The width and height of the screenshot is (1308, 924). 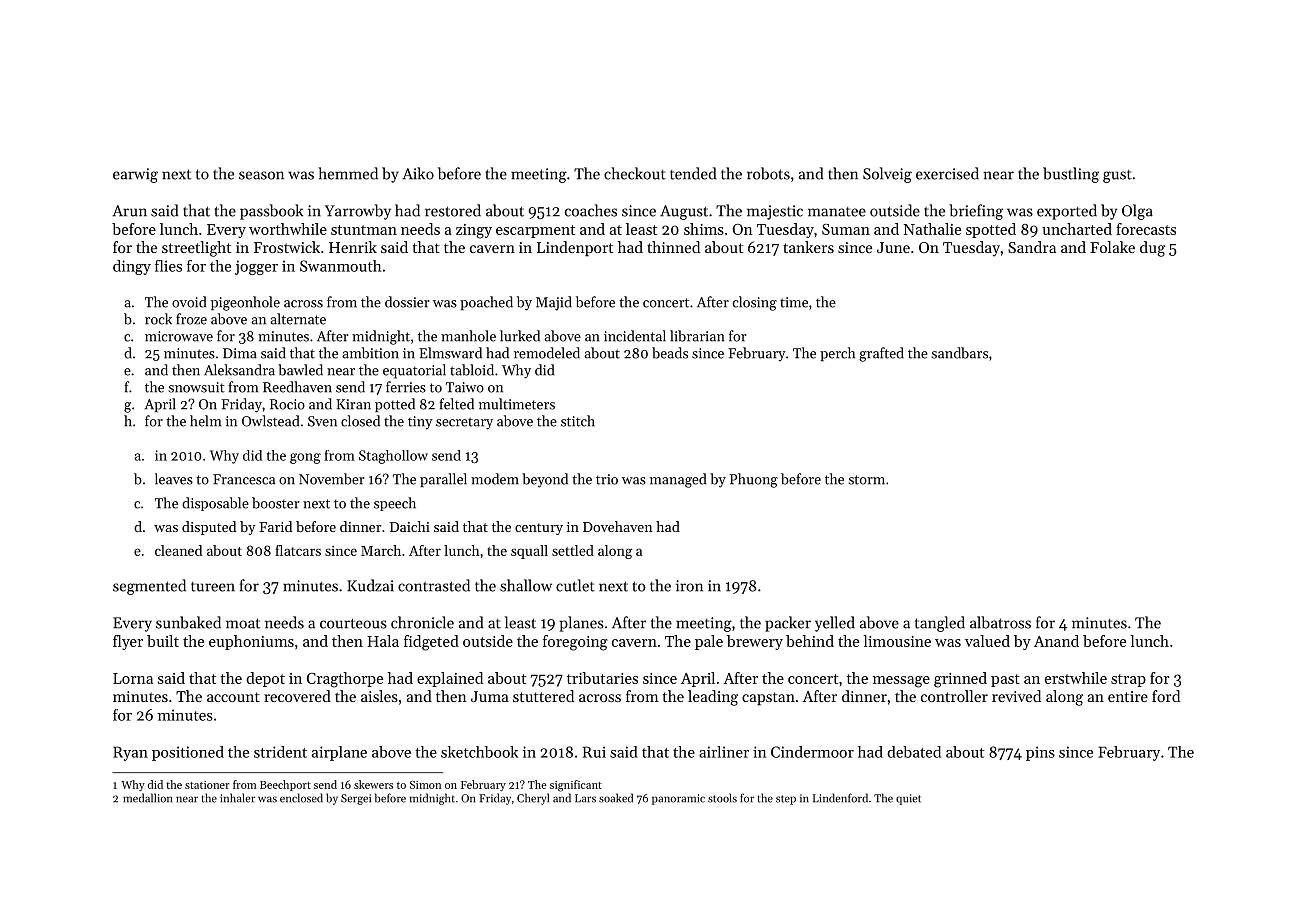 What do you see at coordinates (130, 753) in the screenshot?
I see `Ryan` at bounding box center [130, 753].
